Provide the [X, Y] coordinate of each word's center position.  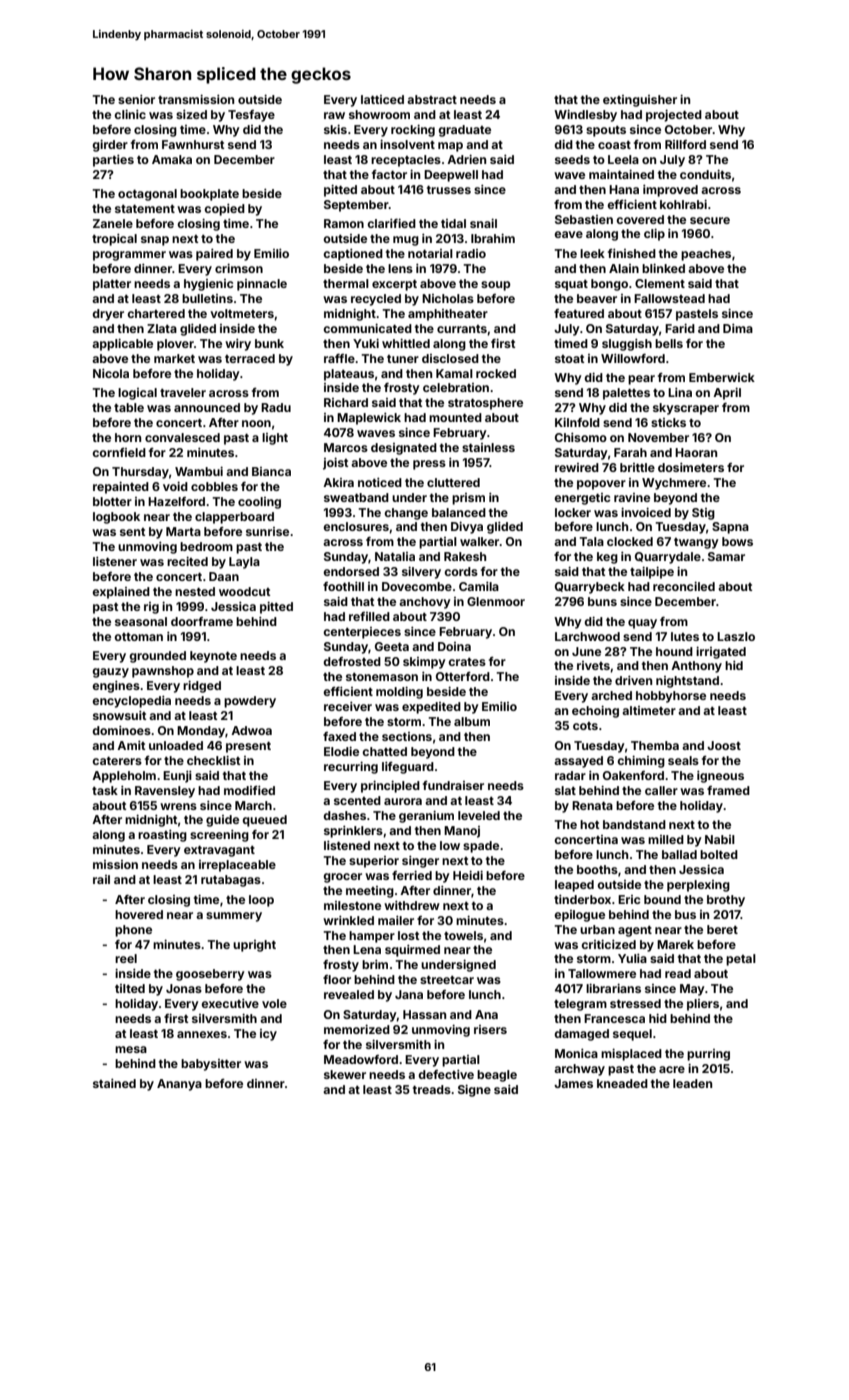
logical [137, 394]
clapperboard [234, 518]
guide [222, 821]
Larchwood [587, 636]
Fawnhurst [193, 144]
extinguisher [640, 101]
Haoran [696, 452]
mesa [131, 1049]
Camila [479, 586]
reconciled [684, 586]
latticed [382, 99]
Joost [724, 745]
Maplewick [369, 419]
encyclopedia [131, 702]
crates [467, 662]
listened [347, 845]
